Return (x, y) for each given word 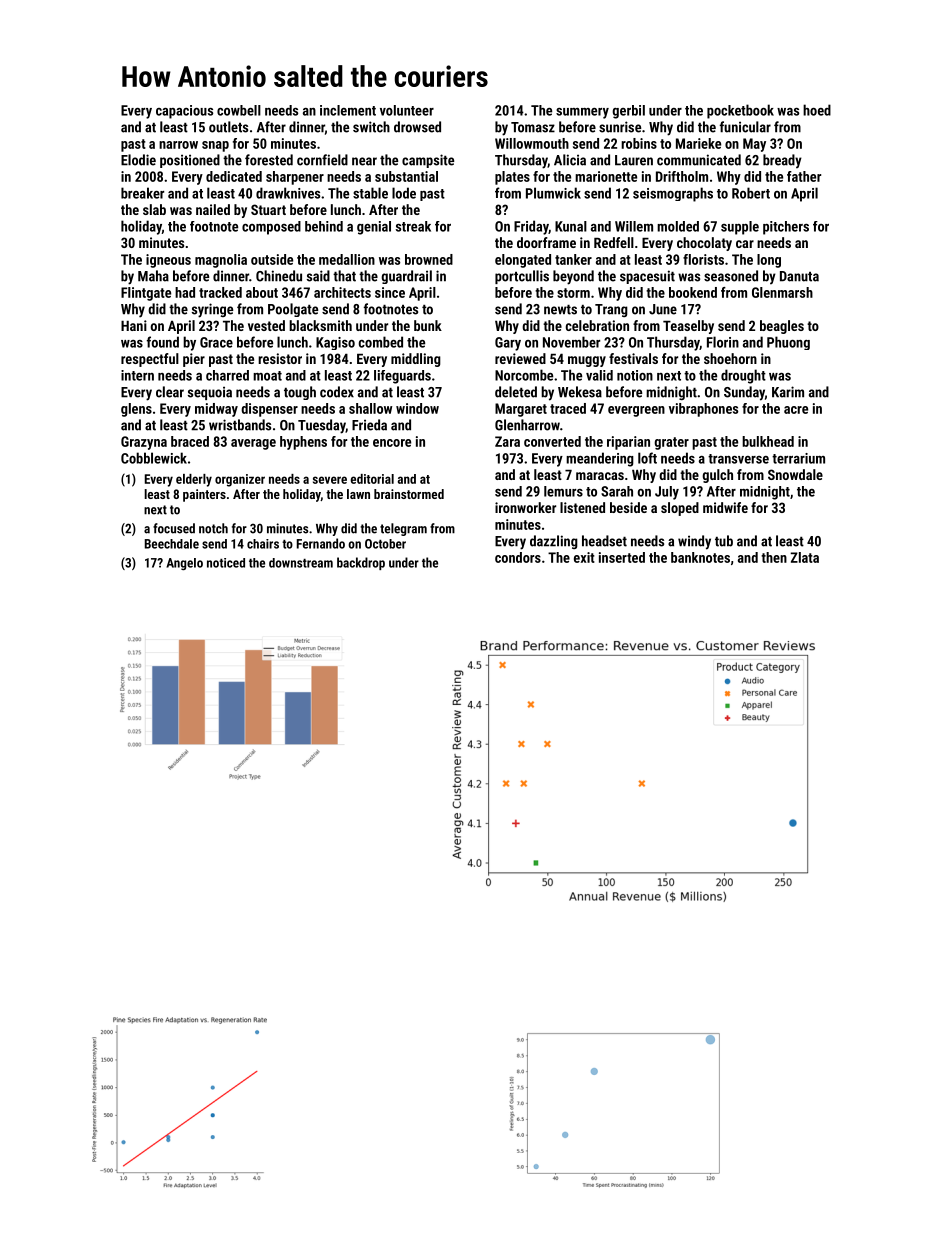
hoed (817, 110)
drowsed (417, 127)
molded (678, 226)
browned (429, 259)
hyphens (303, 443)
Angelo (184, 564)
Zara (507, 441)
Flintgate (146, 294)
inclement (348, 110)
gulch (717, 476)
